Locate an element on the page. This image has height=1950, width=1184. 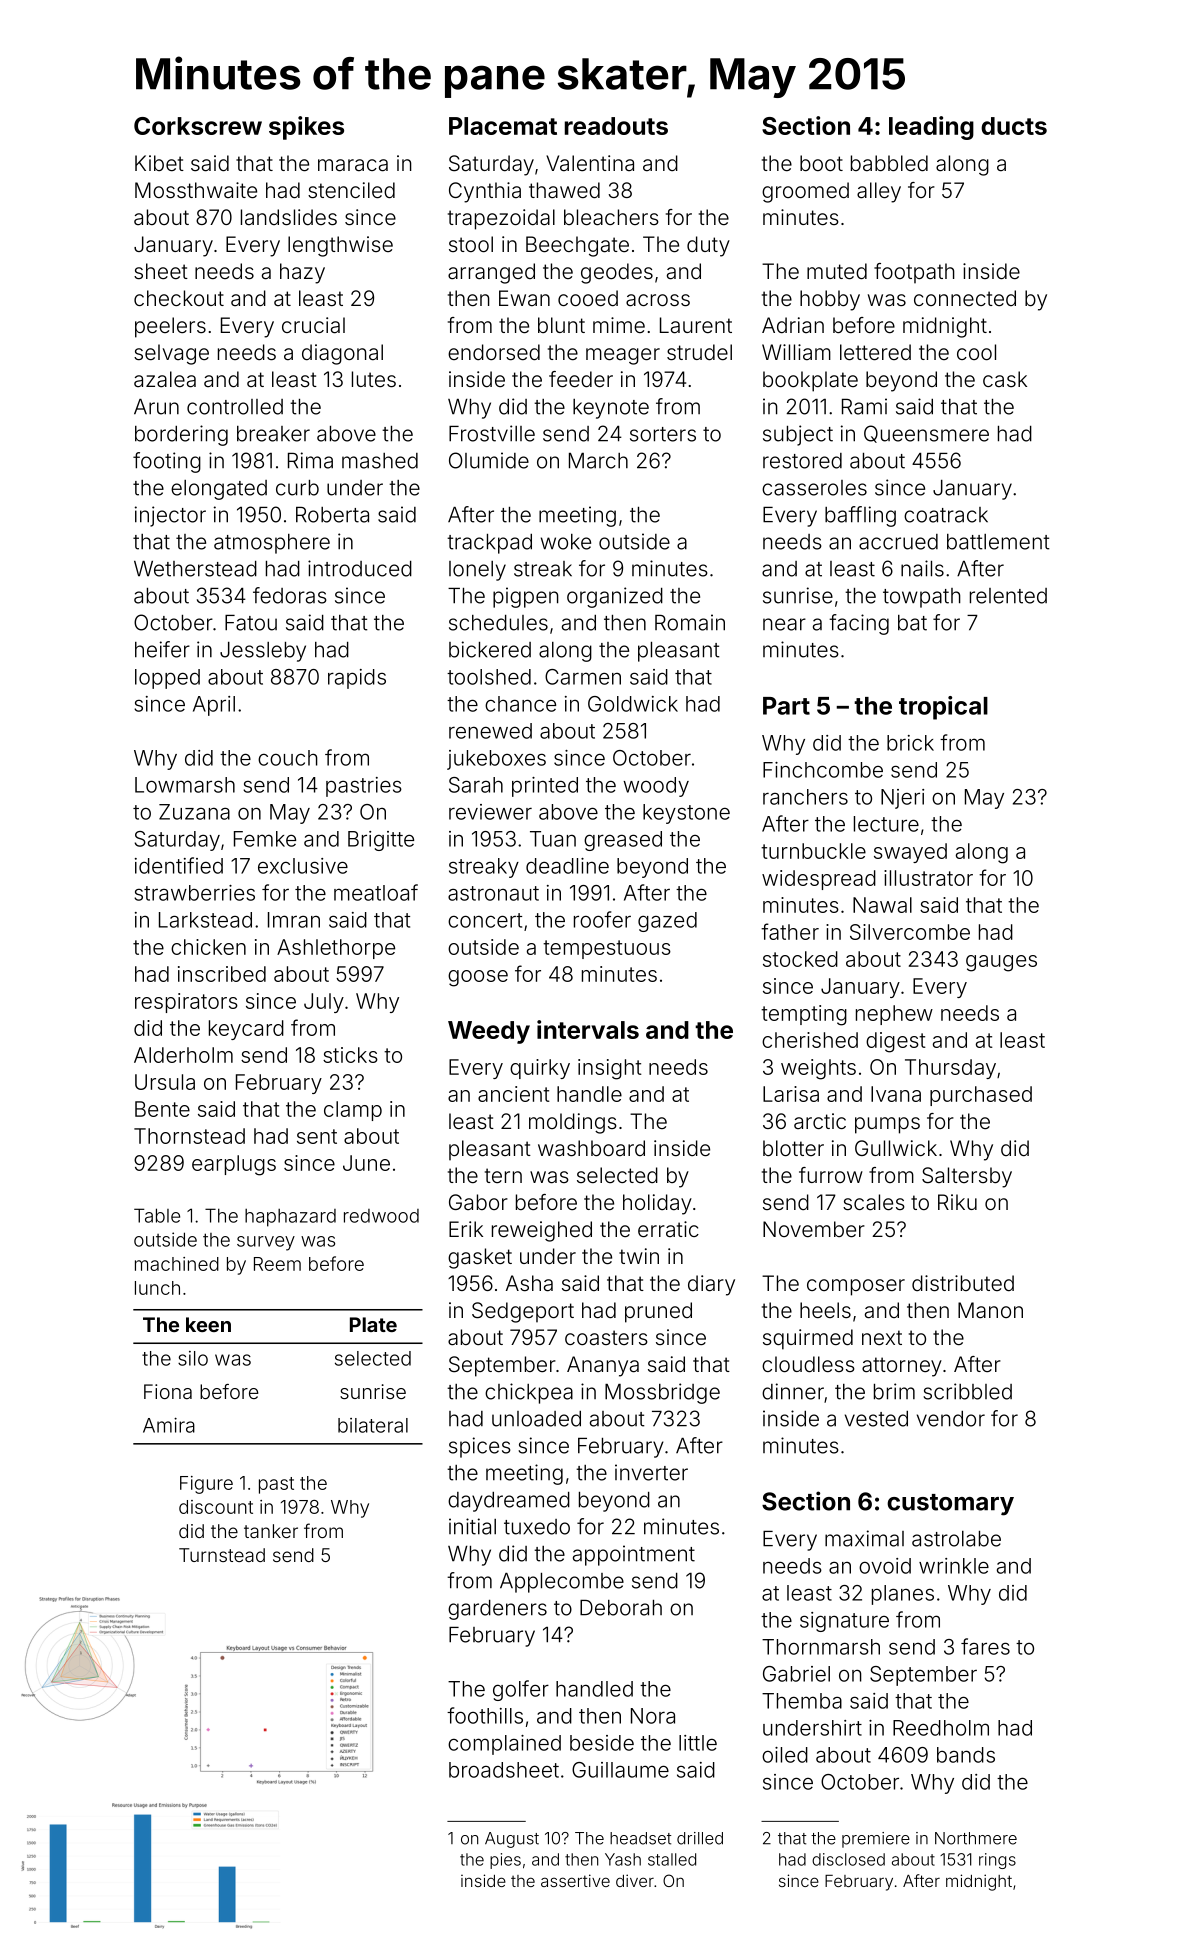
Turnstead is located at coordinates (222, 1555).
